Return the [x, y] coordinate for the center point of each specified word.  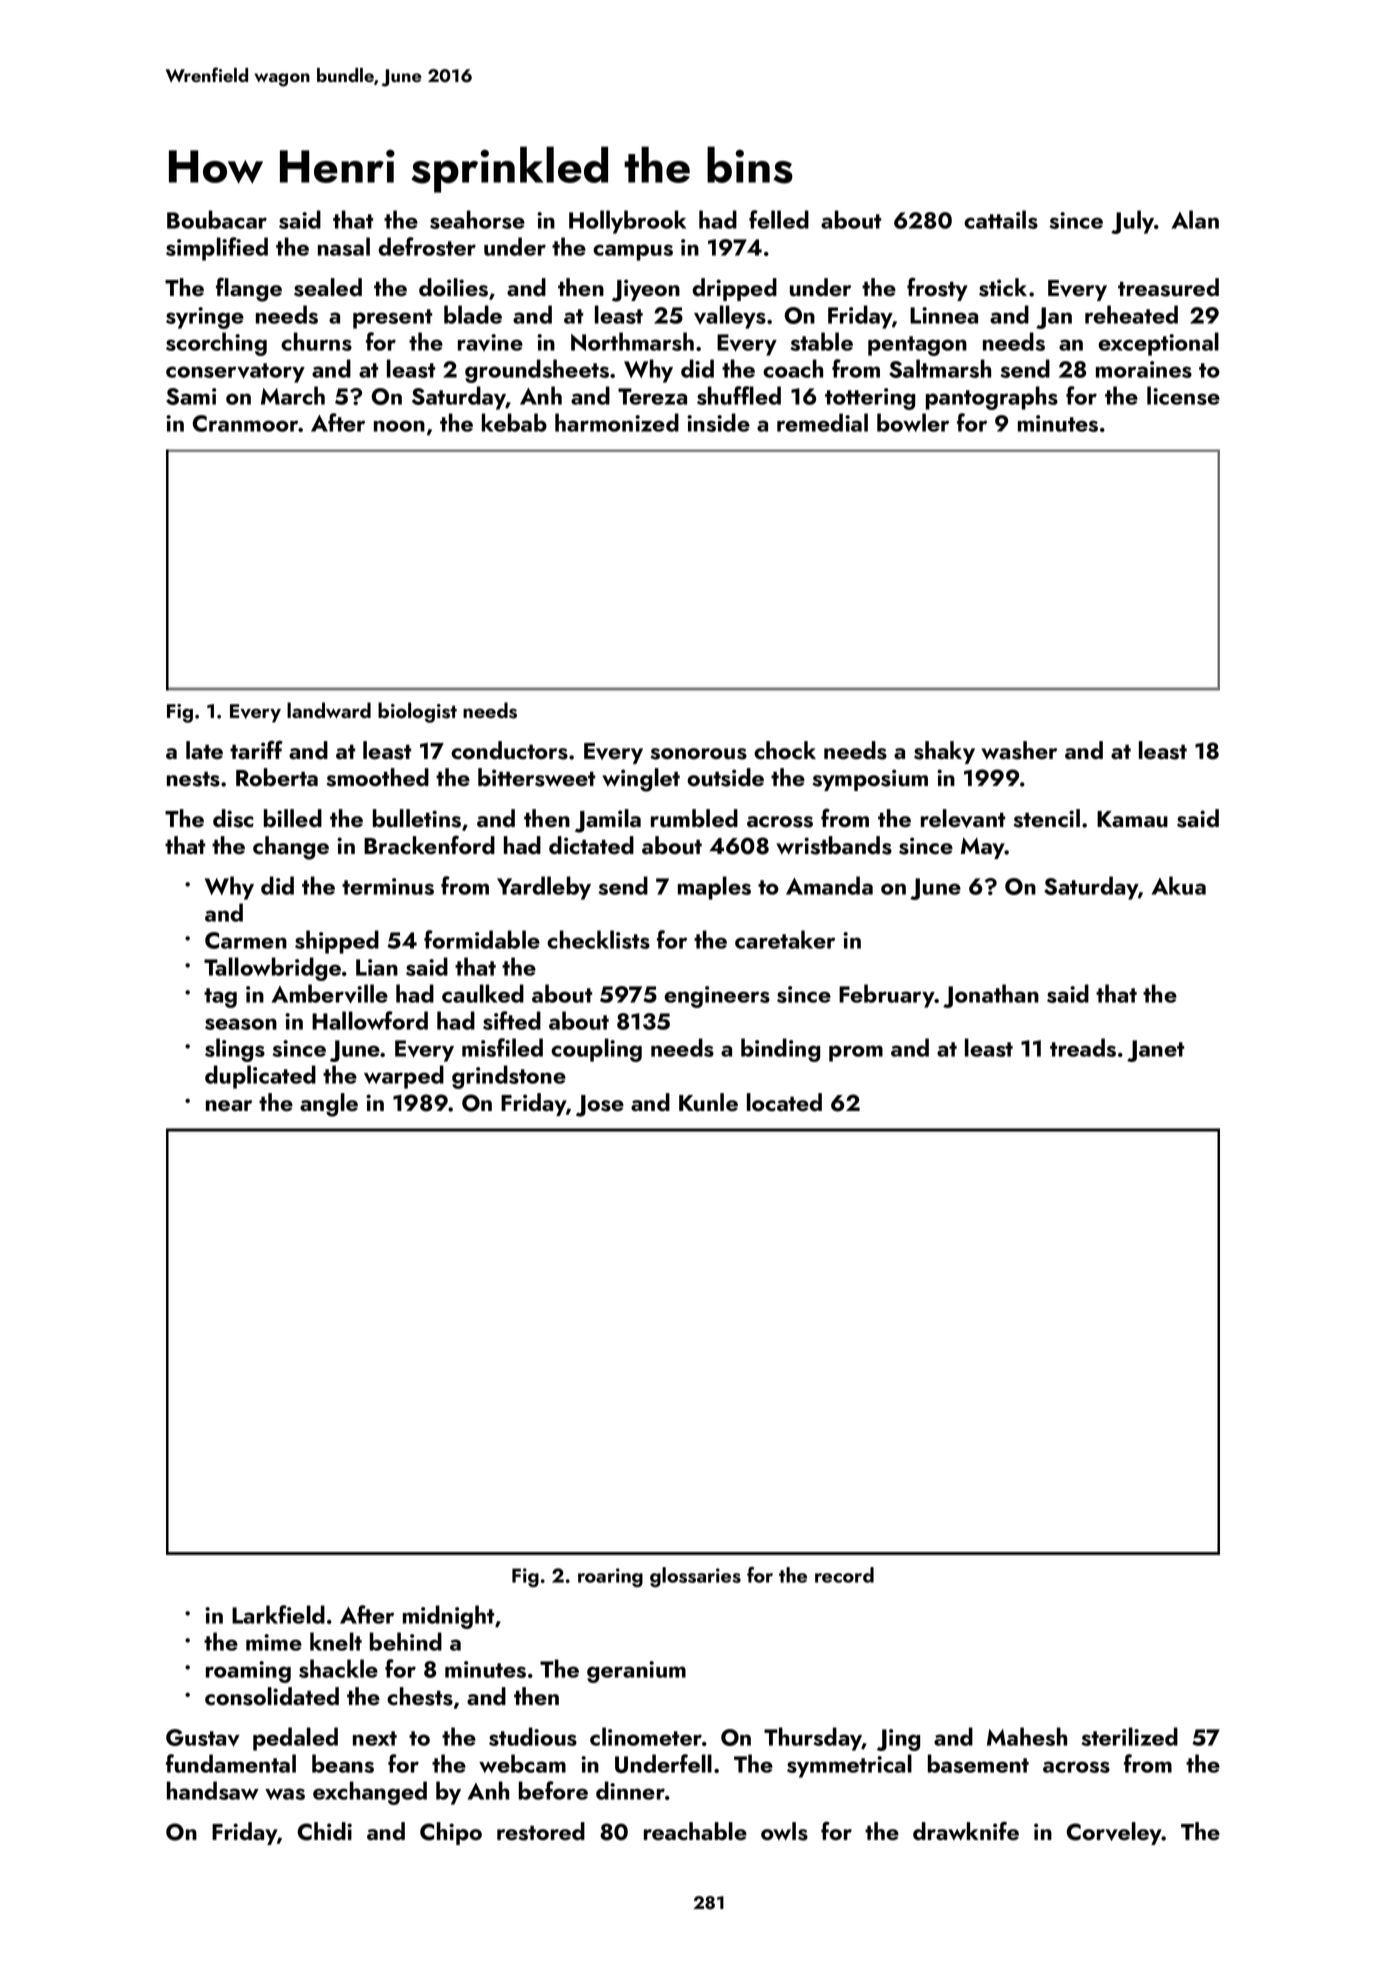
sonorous [698, 754]
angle [329, 1105]
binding [780, 1050]
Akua [1179, 885]
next [375, 1738]
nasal [344, 246]
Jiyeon [646, 290]
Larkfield [278, 1614]
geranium [636, 1672]
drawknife [966, 1831]
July [1132, 222]
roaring [610, 1577]
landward [329, 710]
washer [1019, 750]
